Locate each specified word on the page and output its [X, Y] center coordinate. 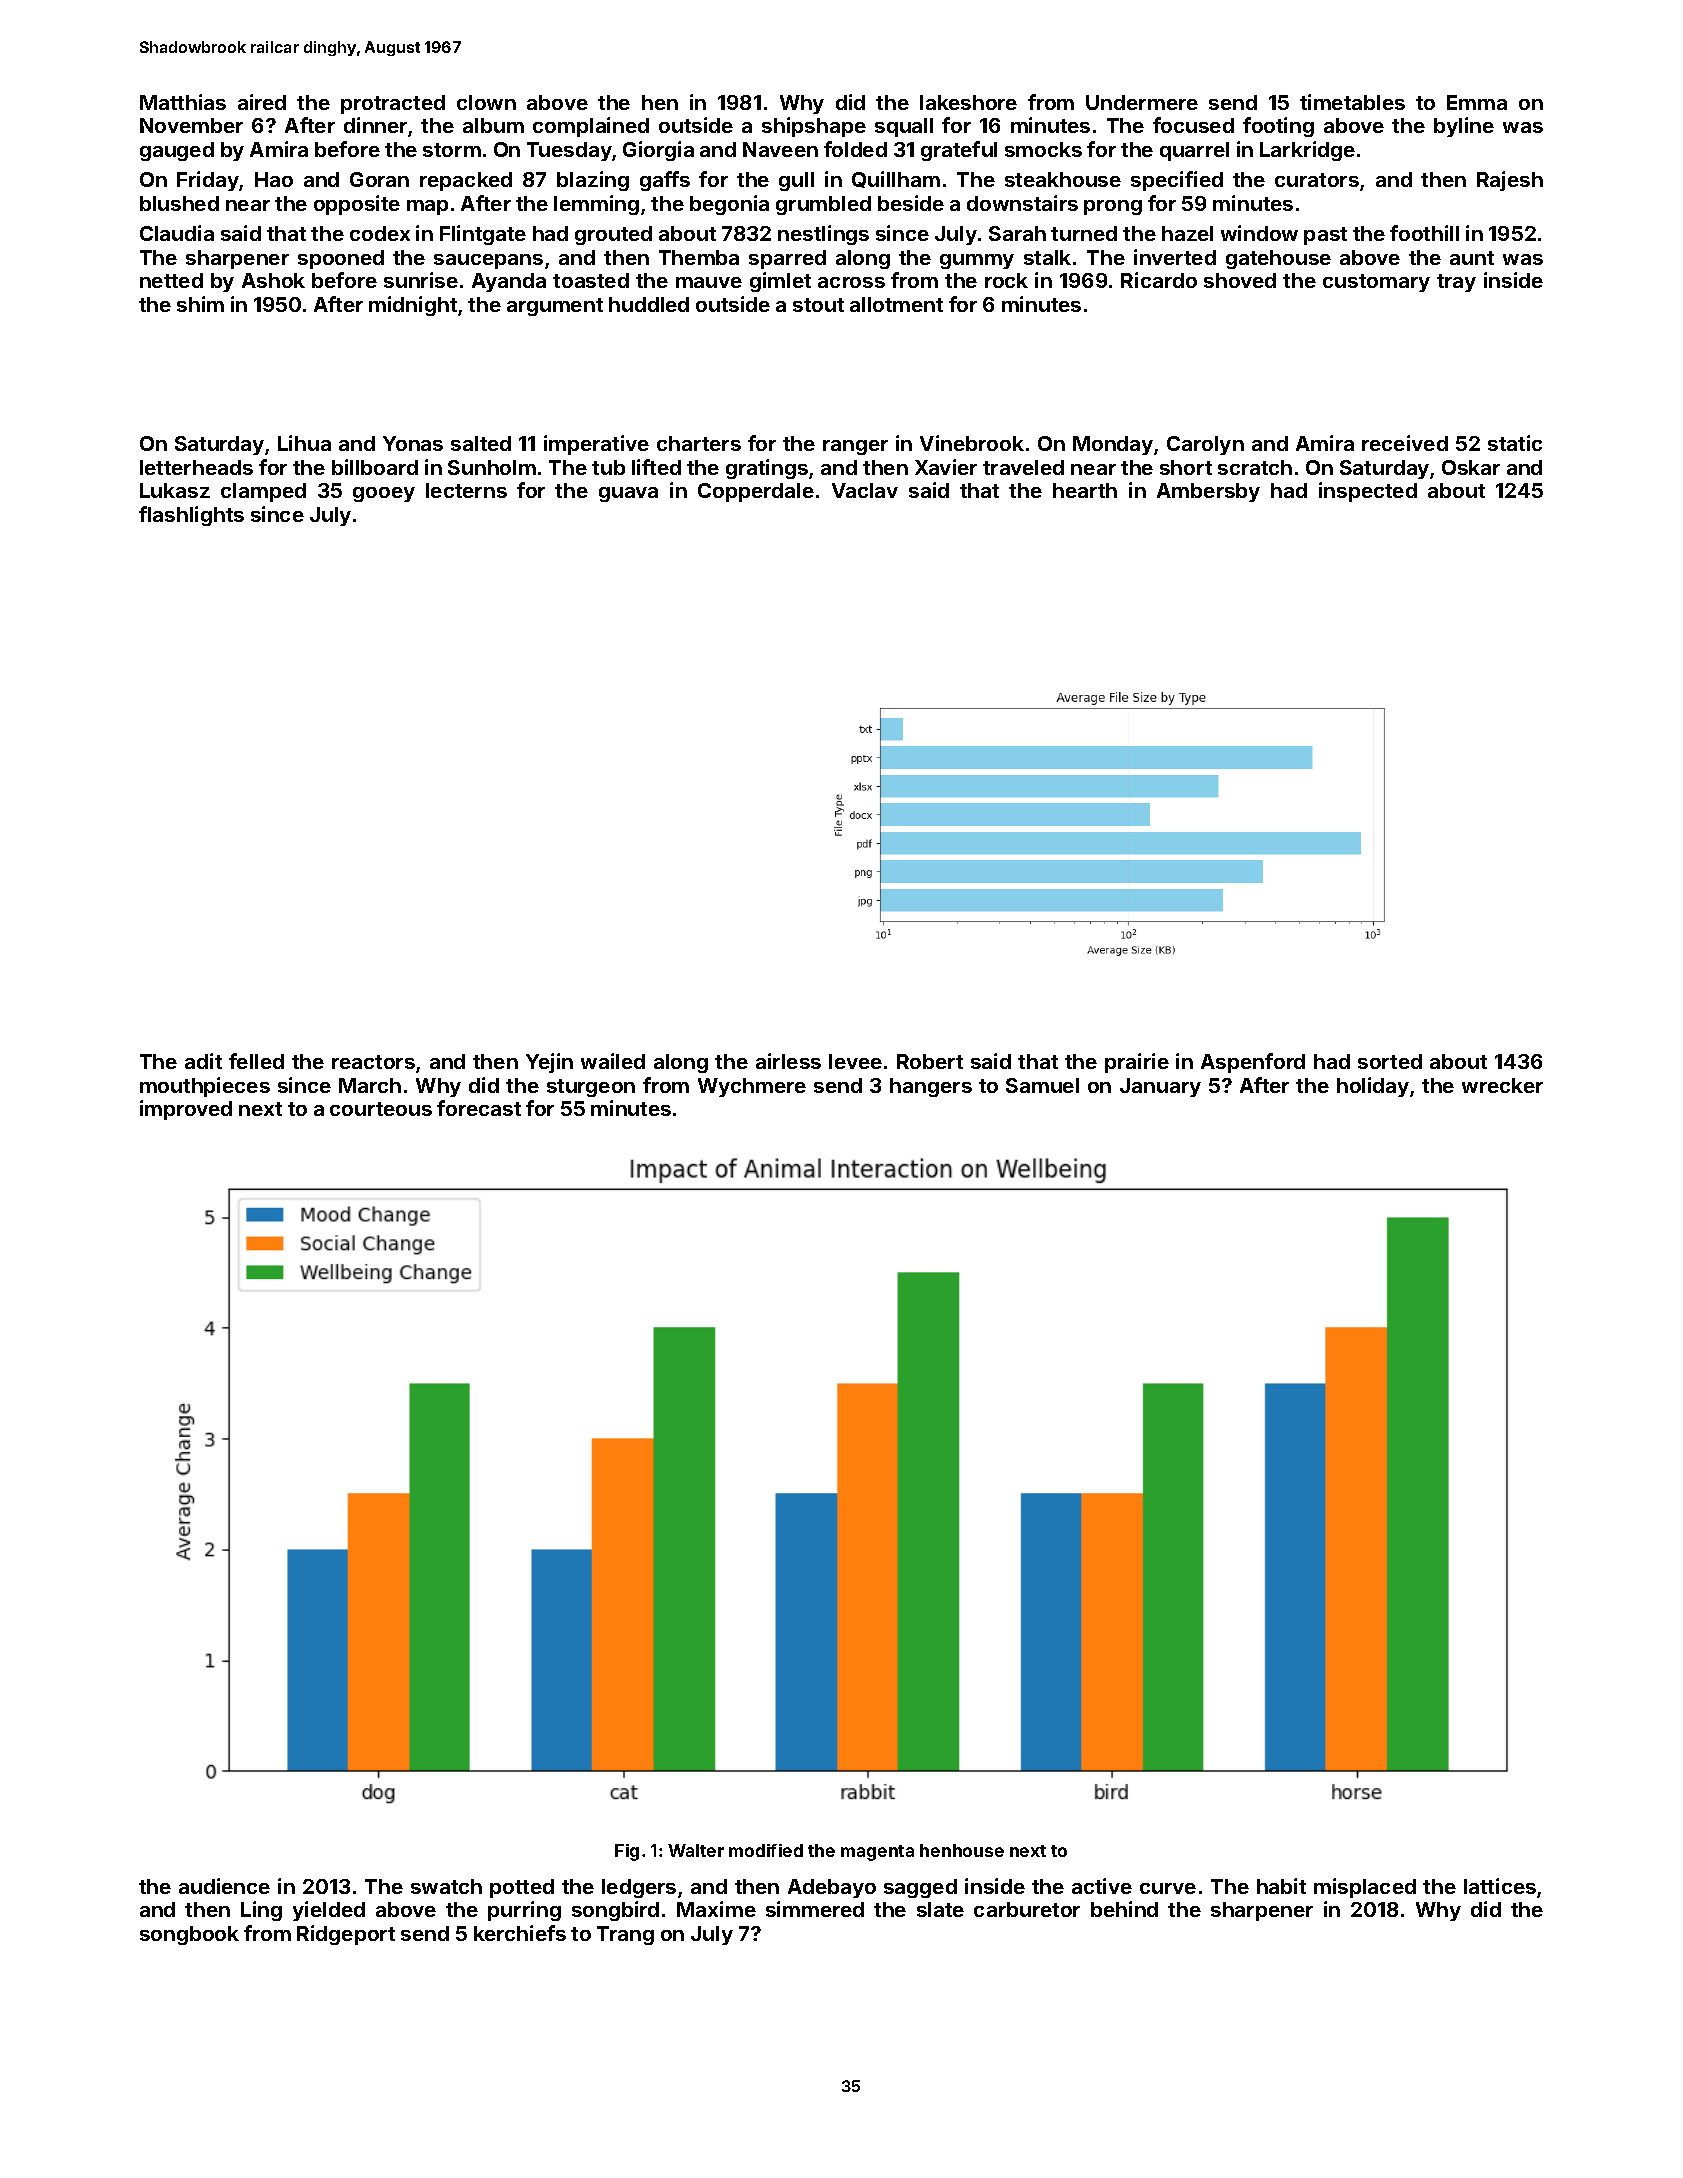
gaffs [665, 181]
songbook [189, 1935]
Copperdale [756, 492]
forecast [479, 1108]
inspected [1368, 492]
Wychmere [752, 1087]
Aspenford [1253, 1063]
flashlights [191, 516]
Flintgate [483, 235]
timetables [1352, 102]
